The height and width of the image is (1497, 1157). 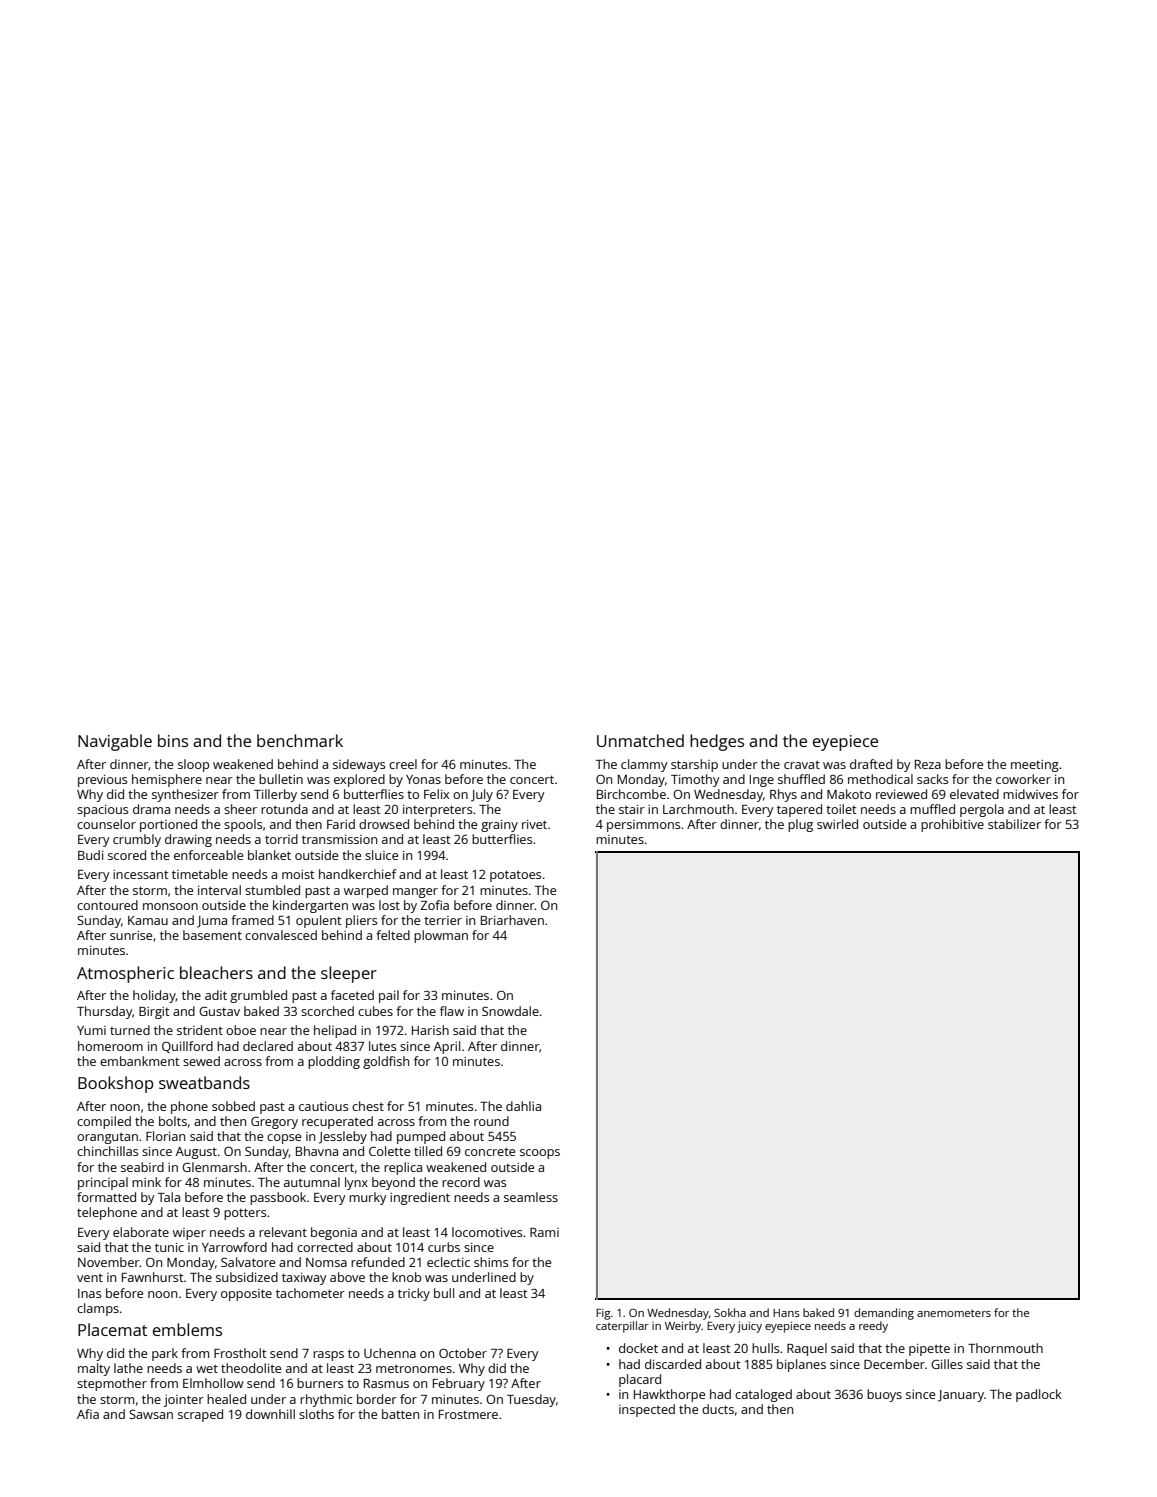 I want to click on passbook, so click(x=278, y=1198).
